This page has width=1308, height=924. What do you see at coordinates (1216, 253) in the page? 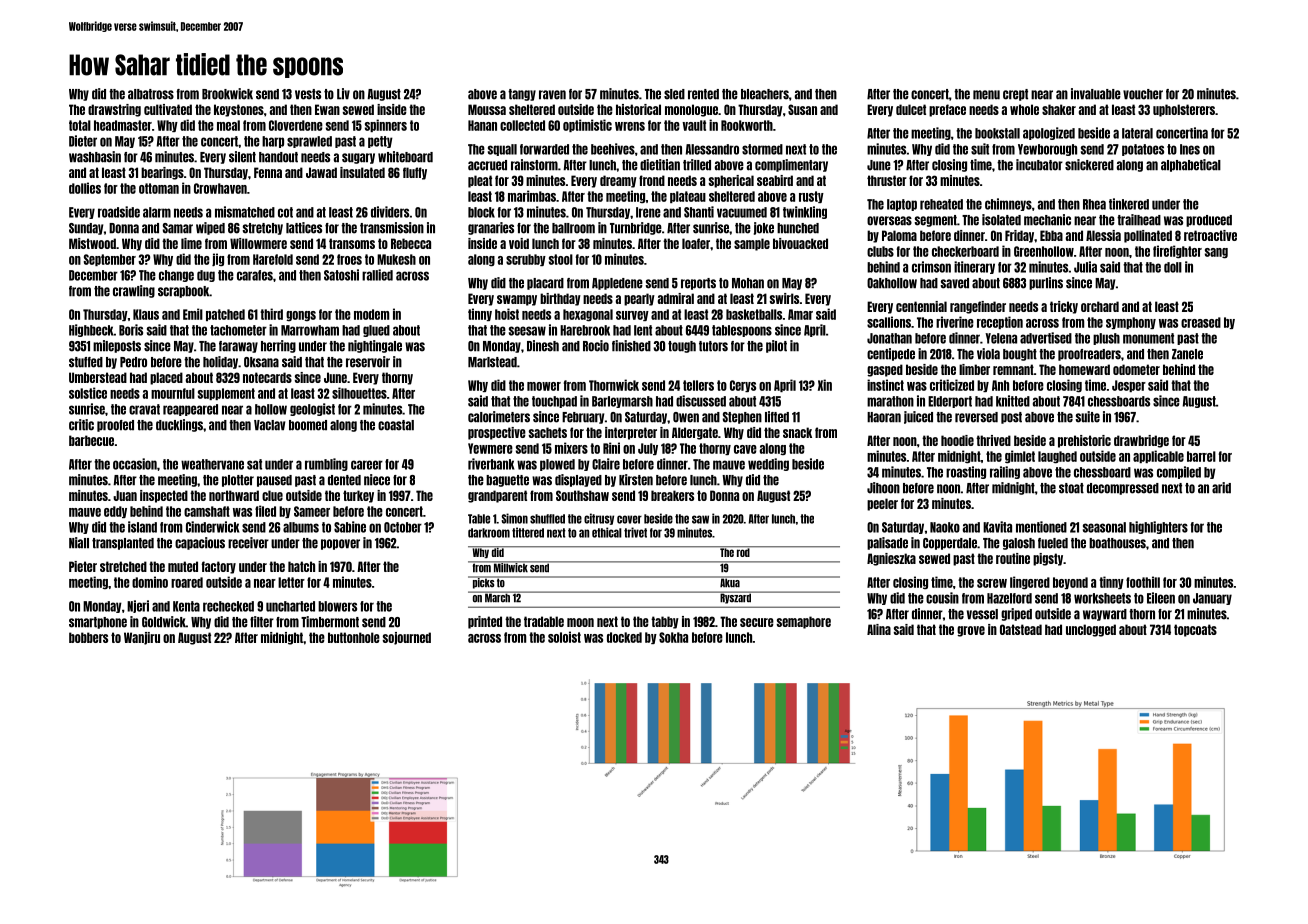
I see `sang` at bounding box center [1216, 253].
